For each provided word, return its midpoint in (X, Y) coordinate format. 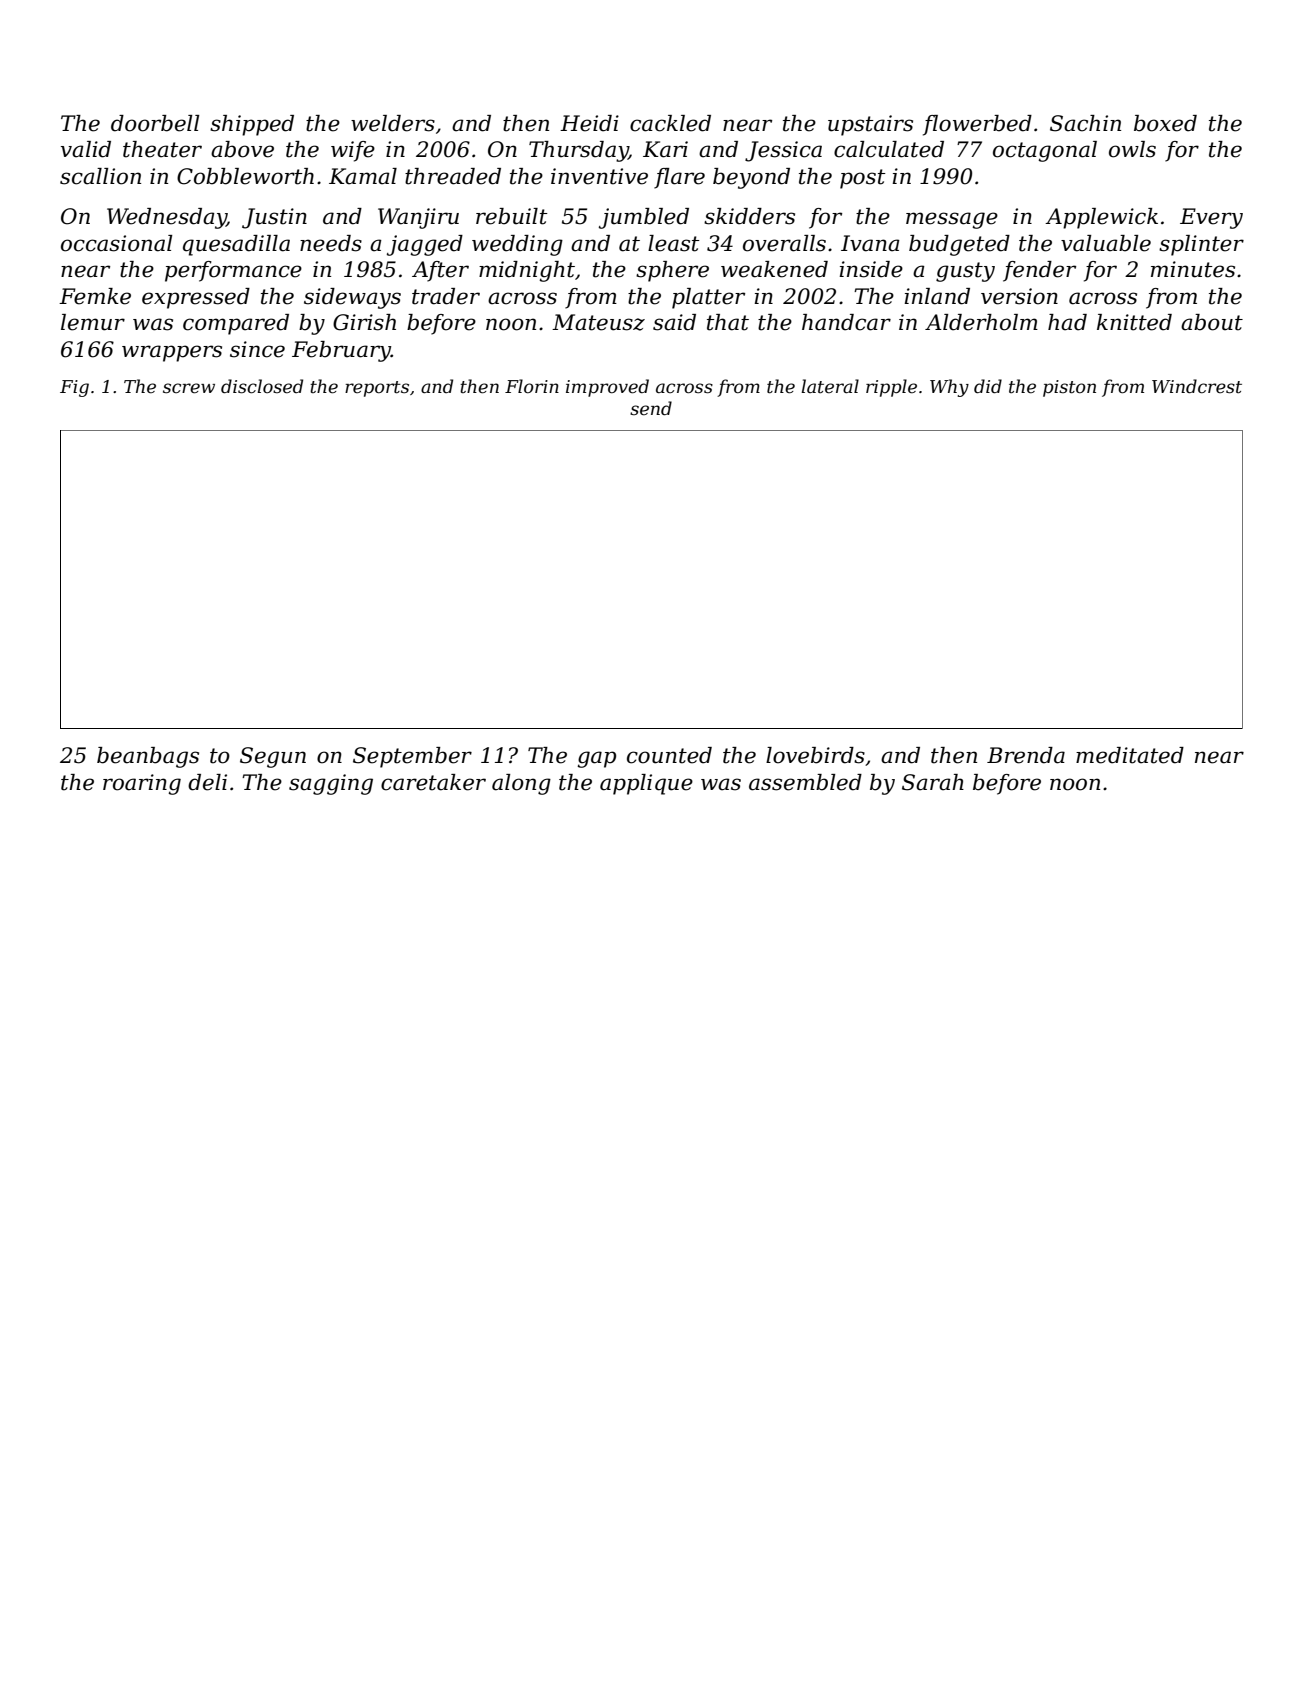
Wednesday (167, 218)
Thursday (578, 151)
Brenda (1026, 755)
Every (1211, 218)
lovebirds (815, 755)
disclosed (262, 386)
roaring (142, 784)
